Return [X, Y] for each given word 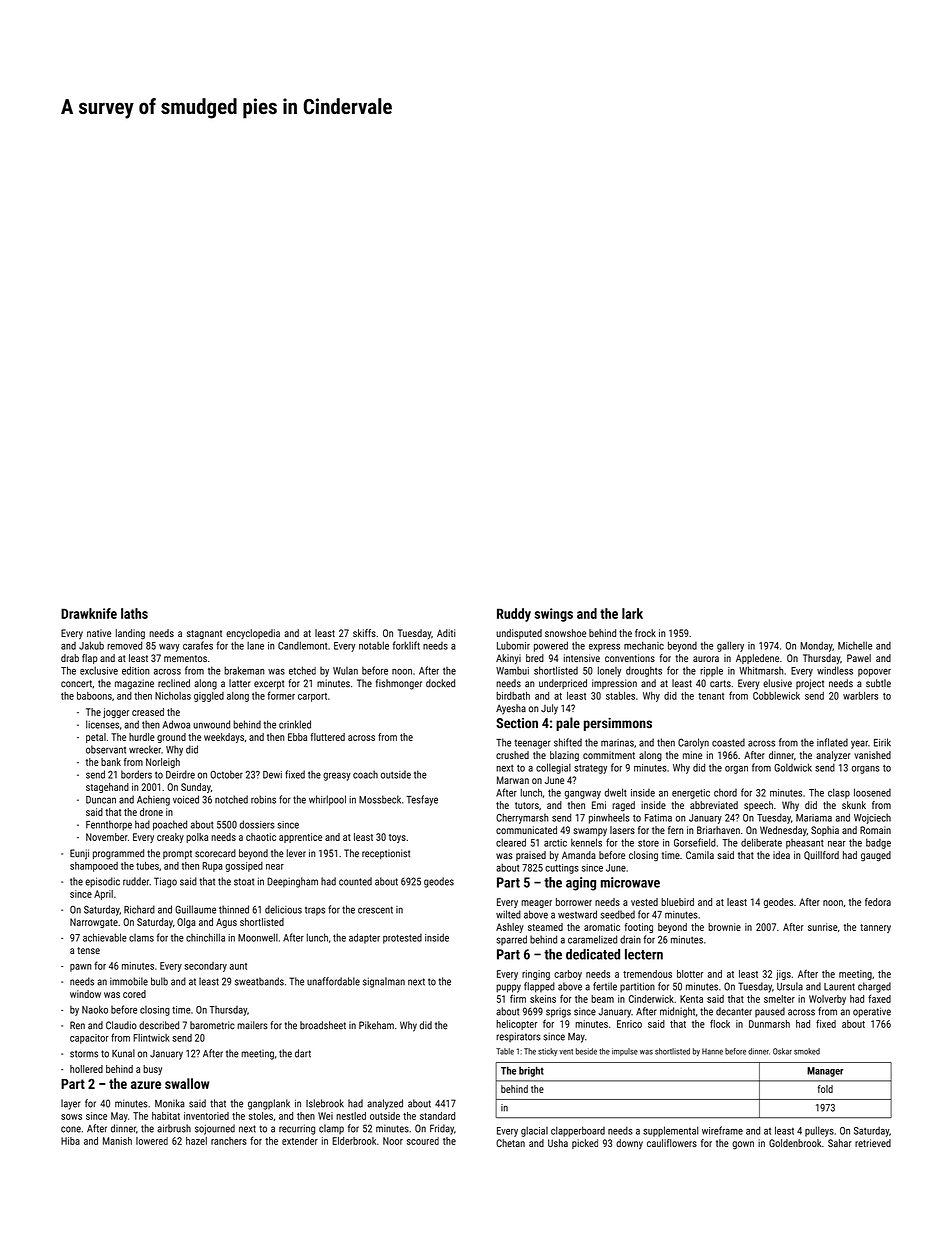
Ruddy [514, 615]
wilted [508, 914]
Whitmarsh [761, 670]
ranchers [229, 1141]
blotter [690, 974]
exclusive [99, 670]
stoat [244, 882]
